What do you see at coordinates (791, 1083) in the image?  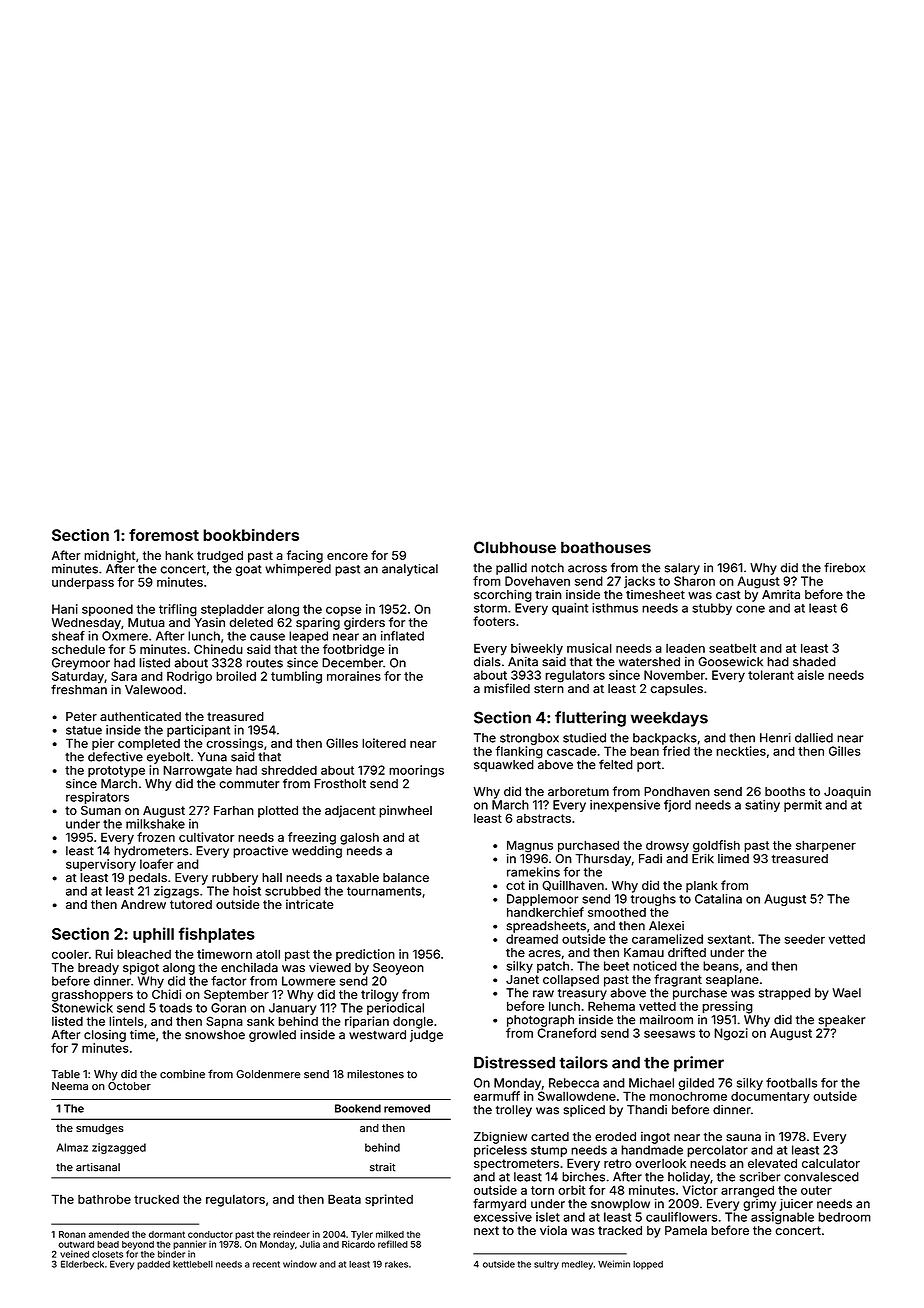 I see `footballs` at bounding box center [791, 1083].
